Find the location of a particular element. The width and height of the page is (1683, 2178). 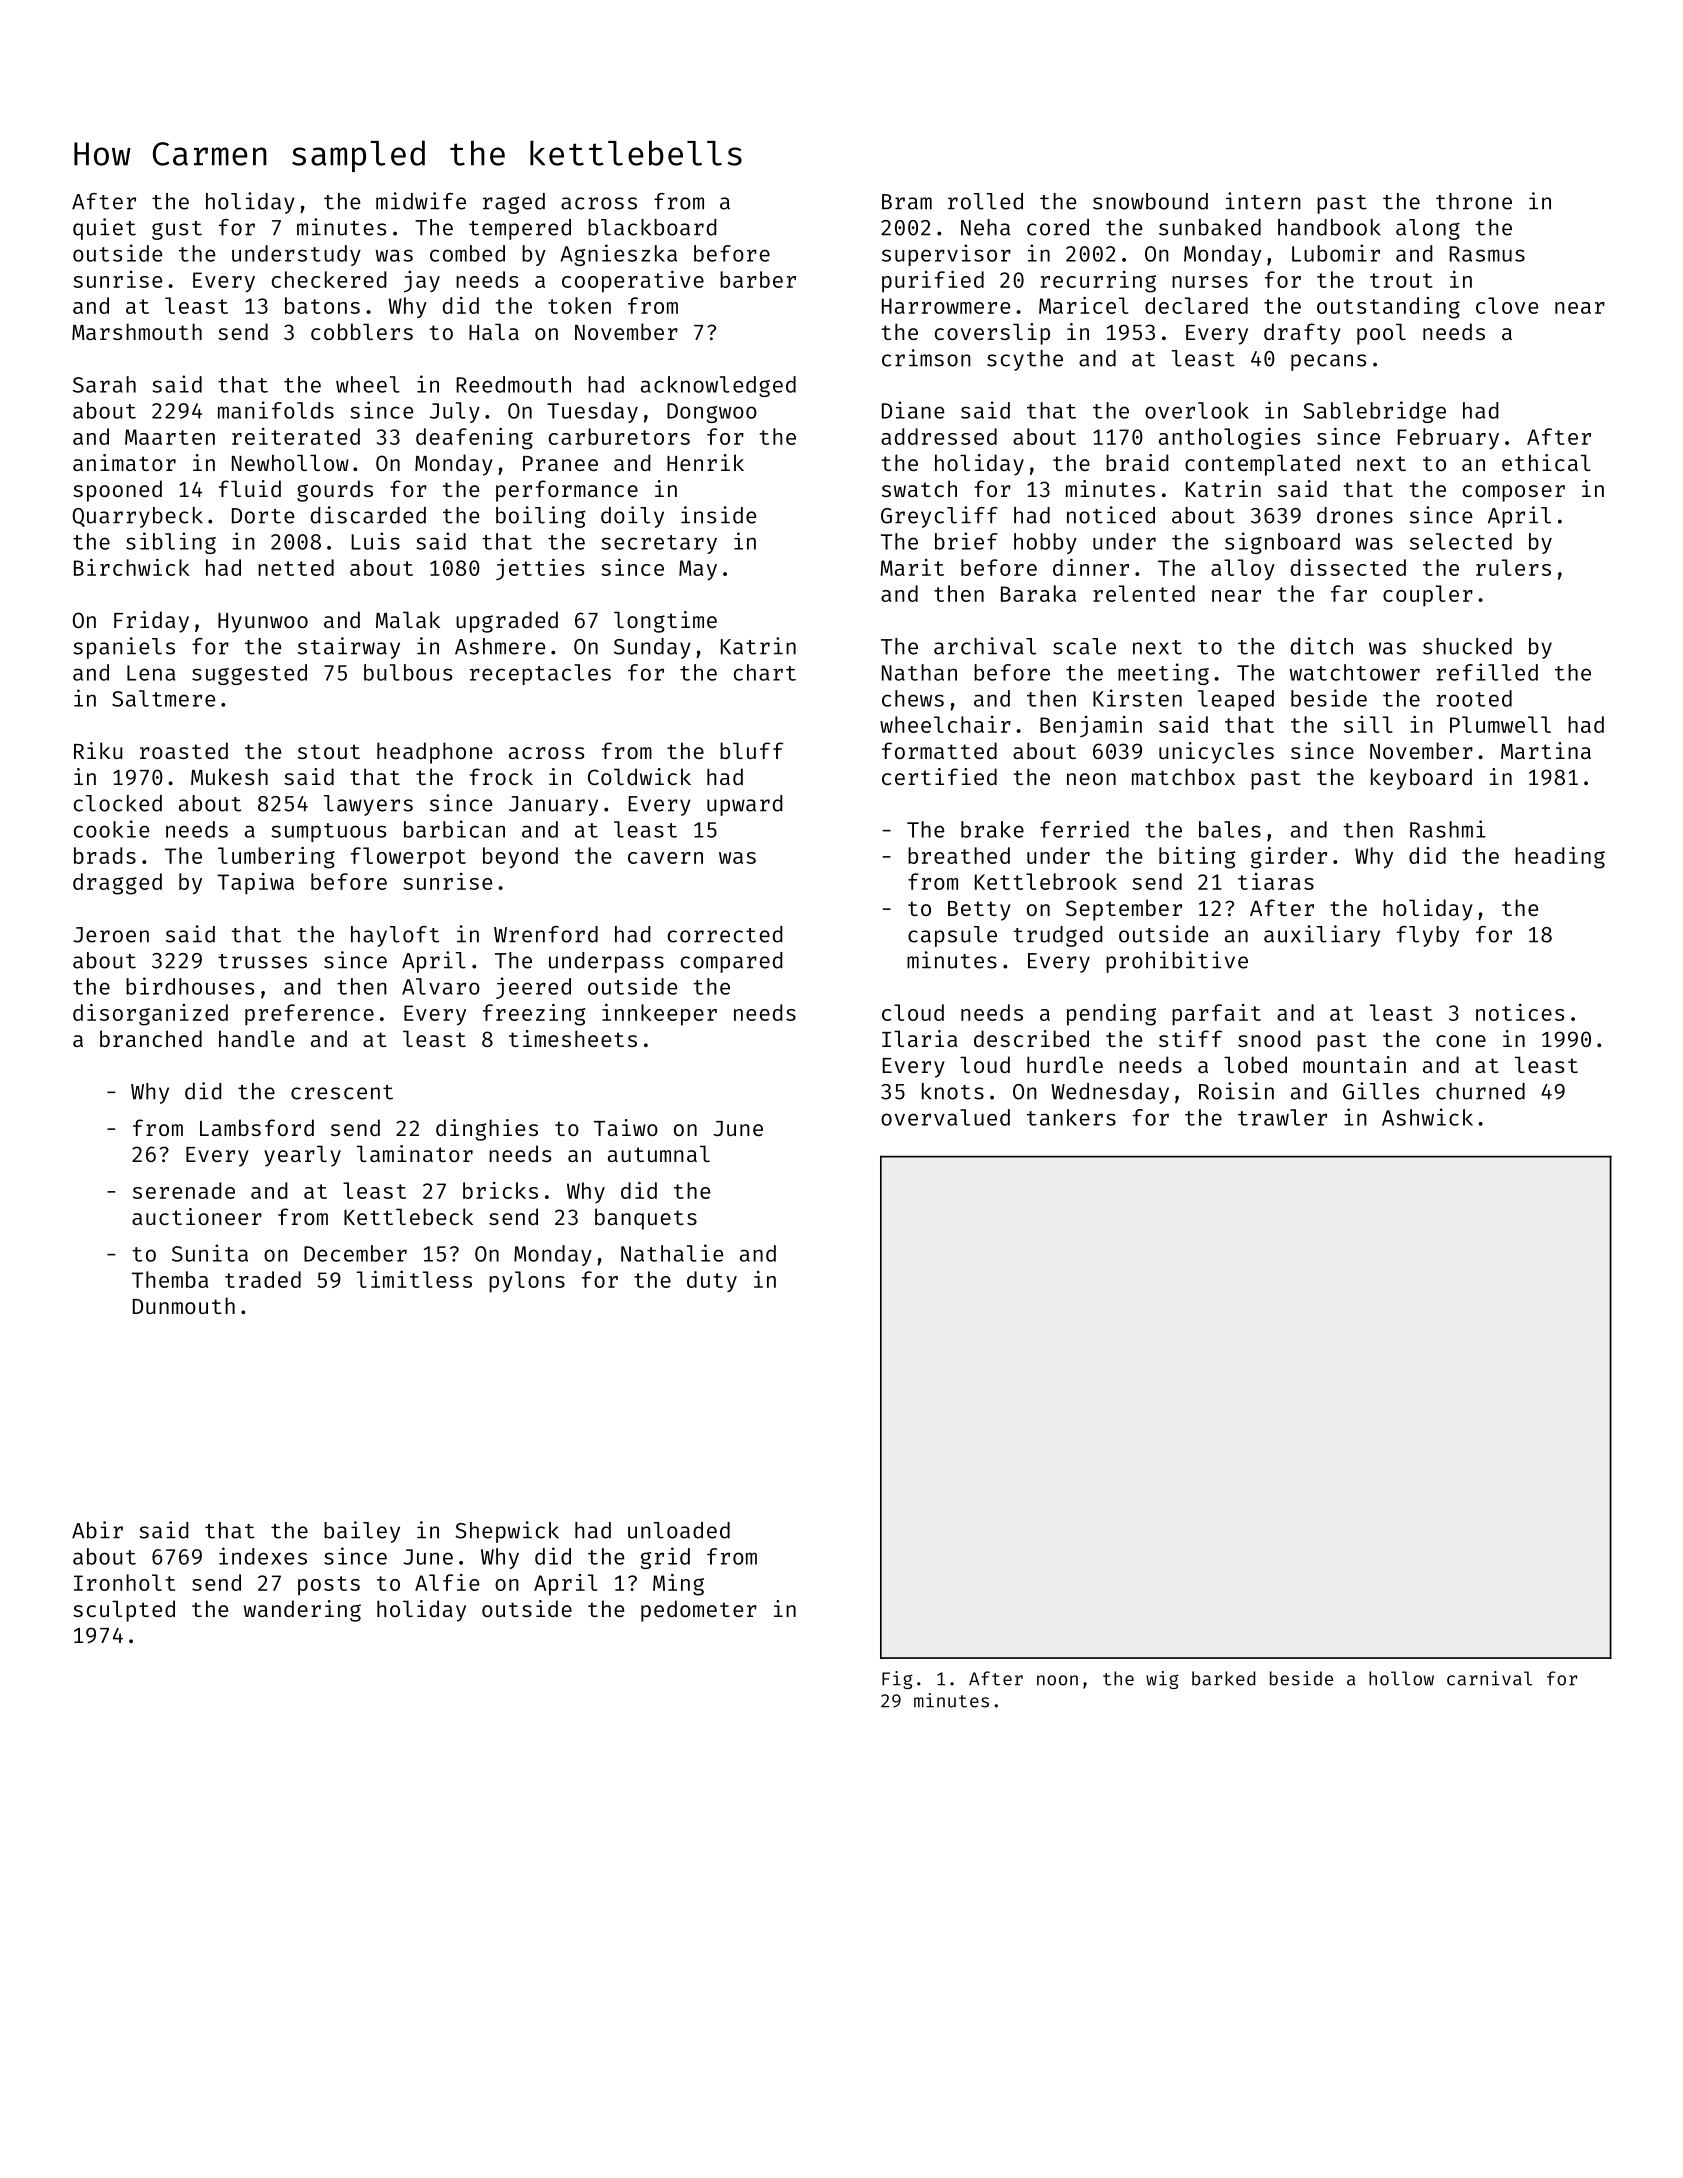

capsule is located at coordinates (952, 936).
